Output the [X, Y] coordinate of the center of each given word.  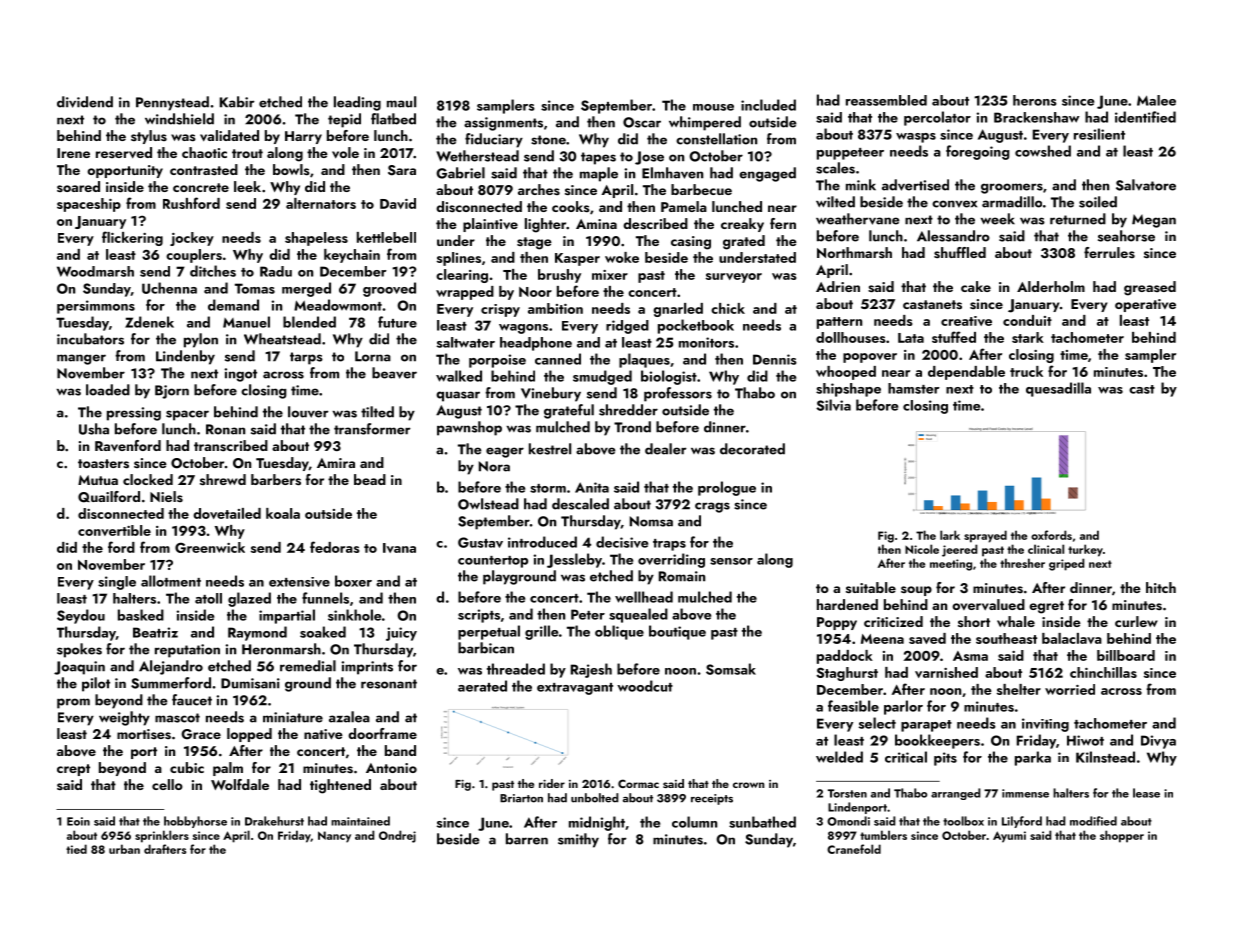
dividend [85, 102]
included [768, 105]
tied [76, 849]
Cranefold [854, 849]
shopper [1122, 836]
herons [1035, 100]
